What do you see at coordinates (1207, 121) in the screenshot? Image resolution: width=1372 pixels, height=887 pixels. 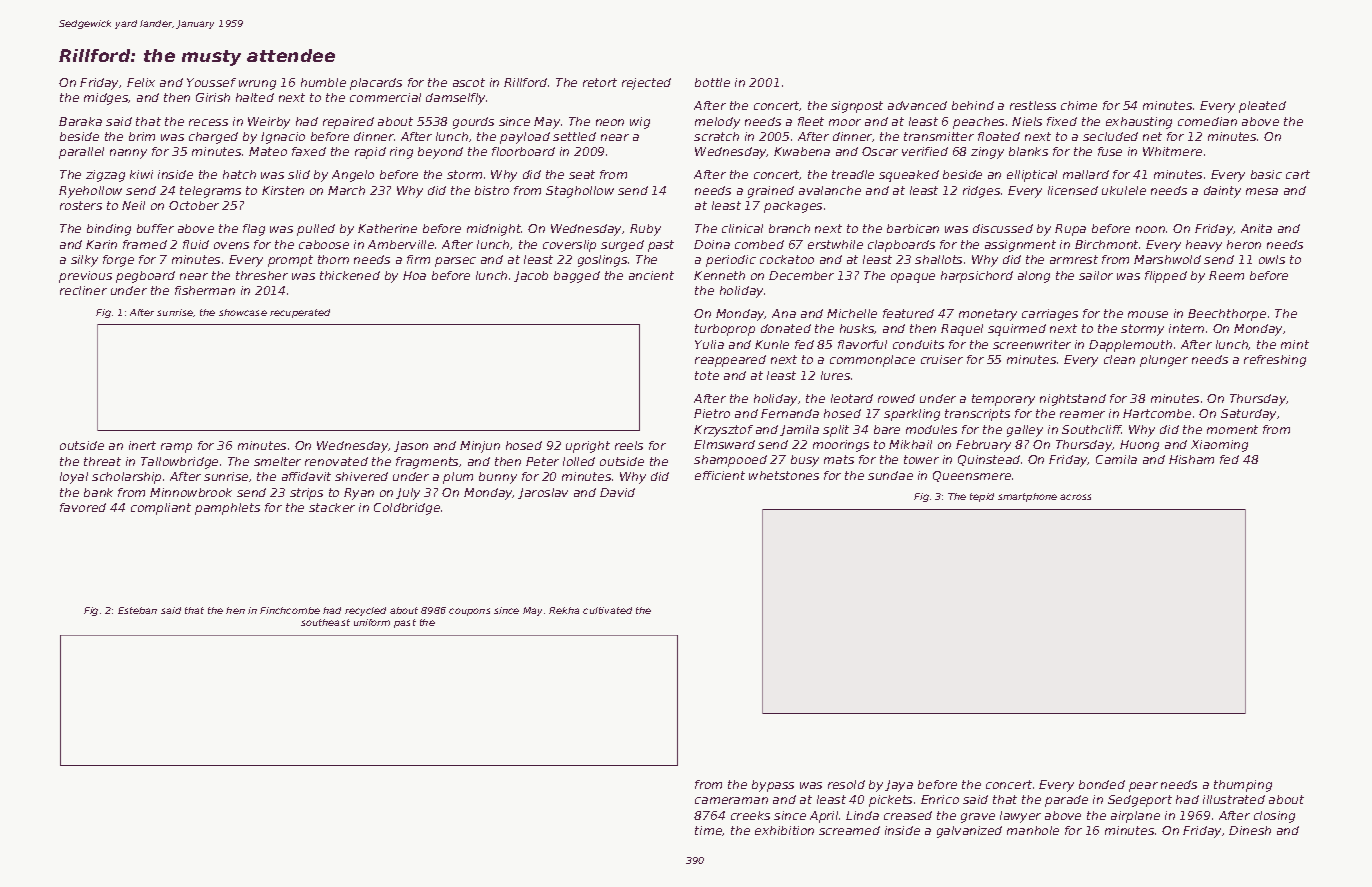 I see `comedian` at bounding box center [1207, 121].
